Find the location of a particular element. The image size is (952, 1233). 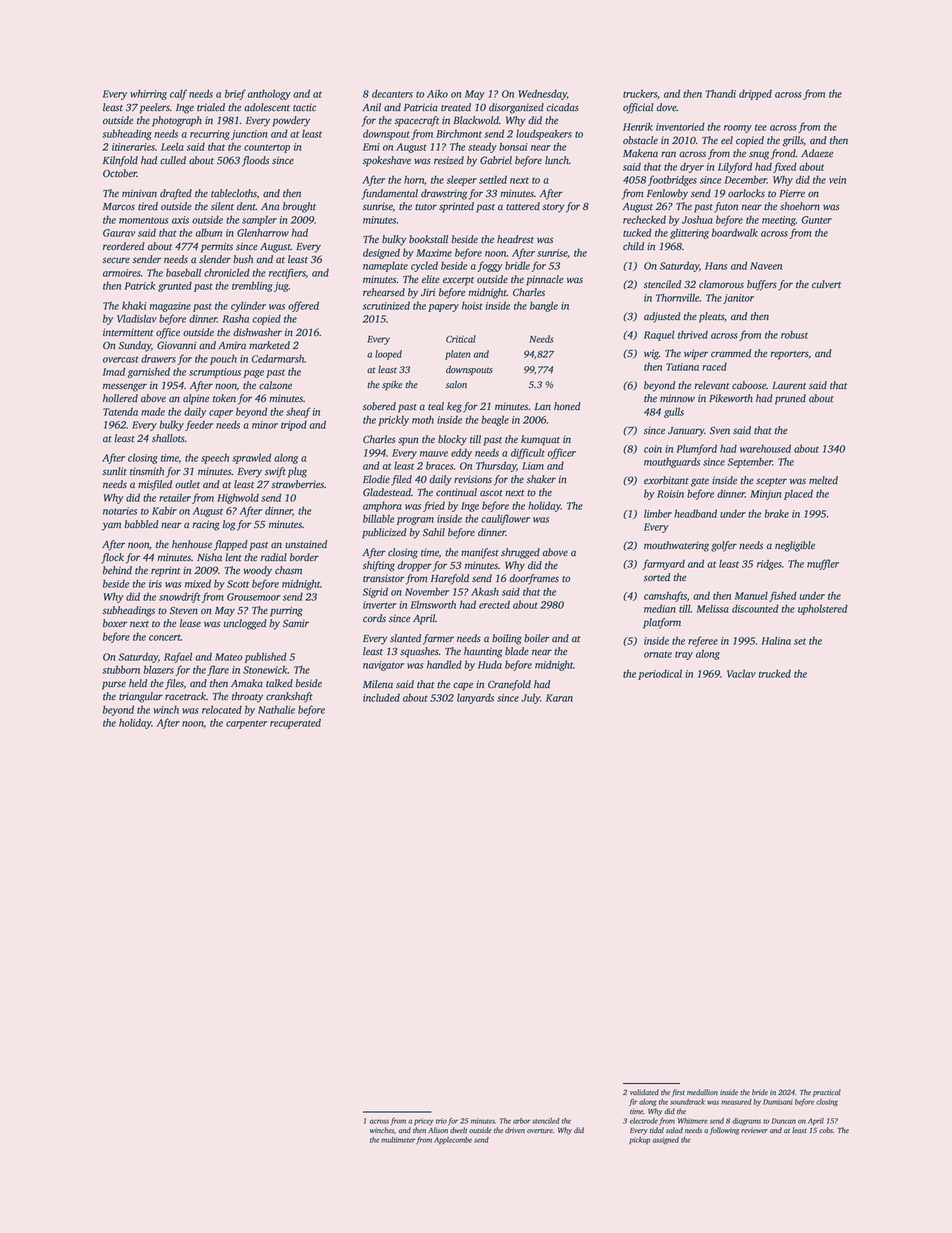

pricey is located at coordinates (424, 1121).
